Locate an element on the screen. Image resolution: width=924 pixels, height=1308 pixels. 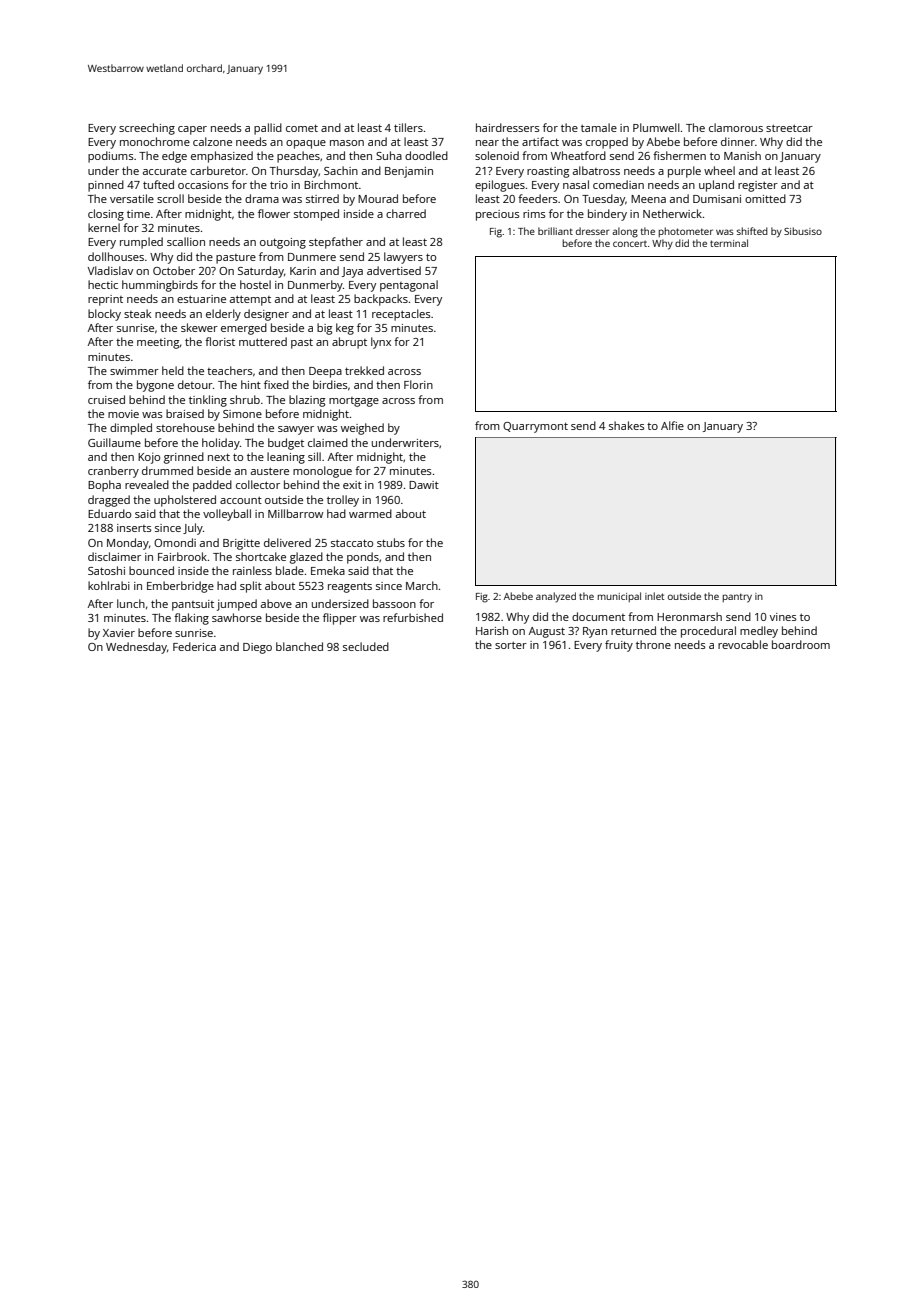
stubs is located at coordinates (391, 542).
